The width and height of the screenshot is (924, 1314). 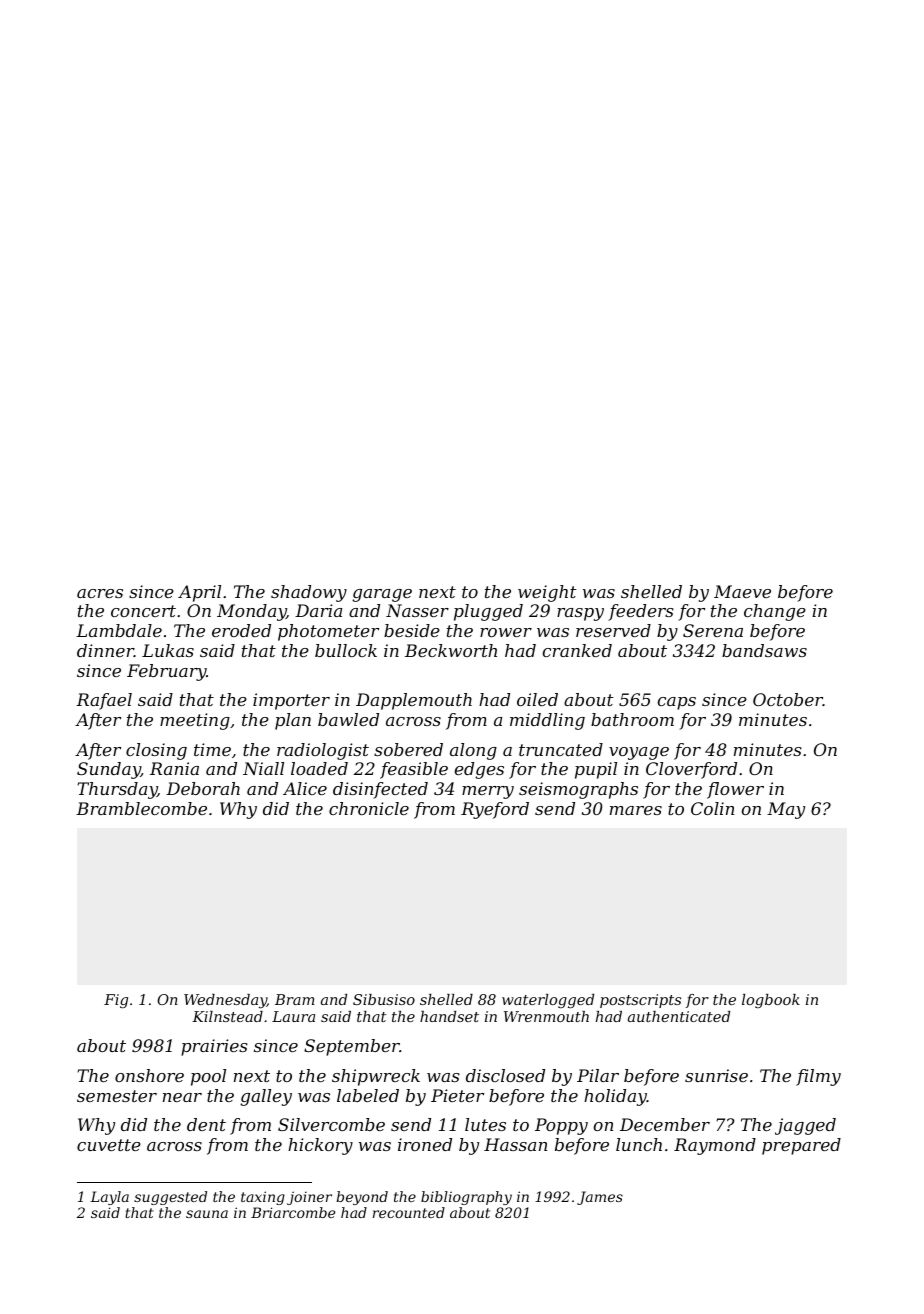 What do you see at coordinates (117, 790) in the screenshot?
I see `Thursday` at bounding box center [117, 790].
